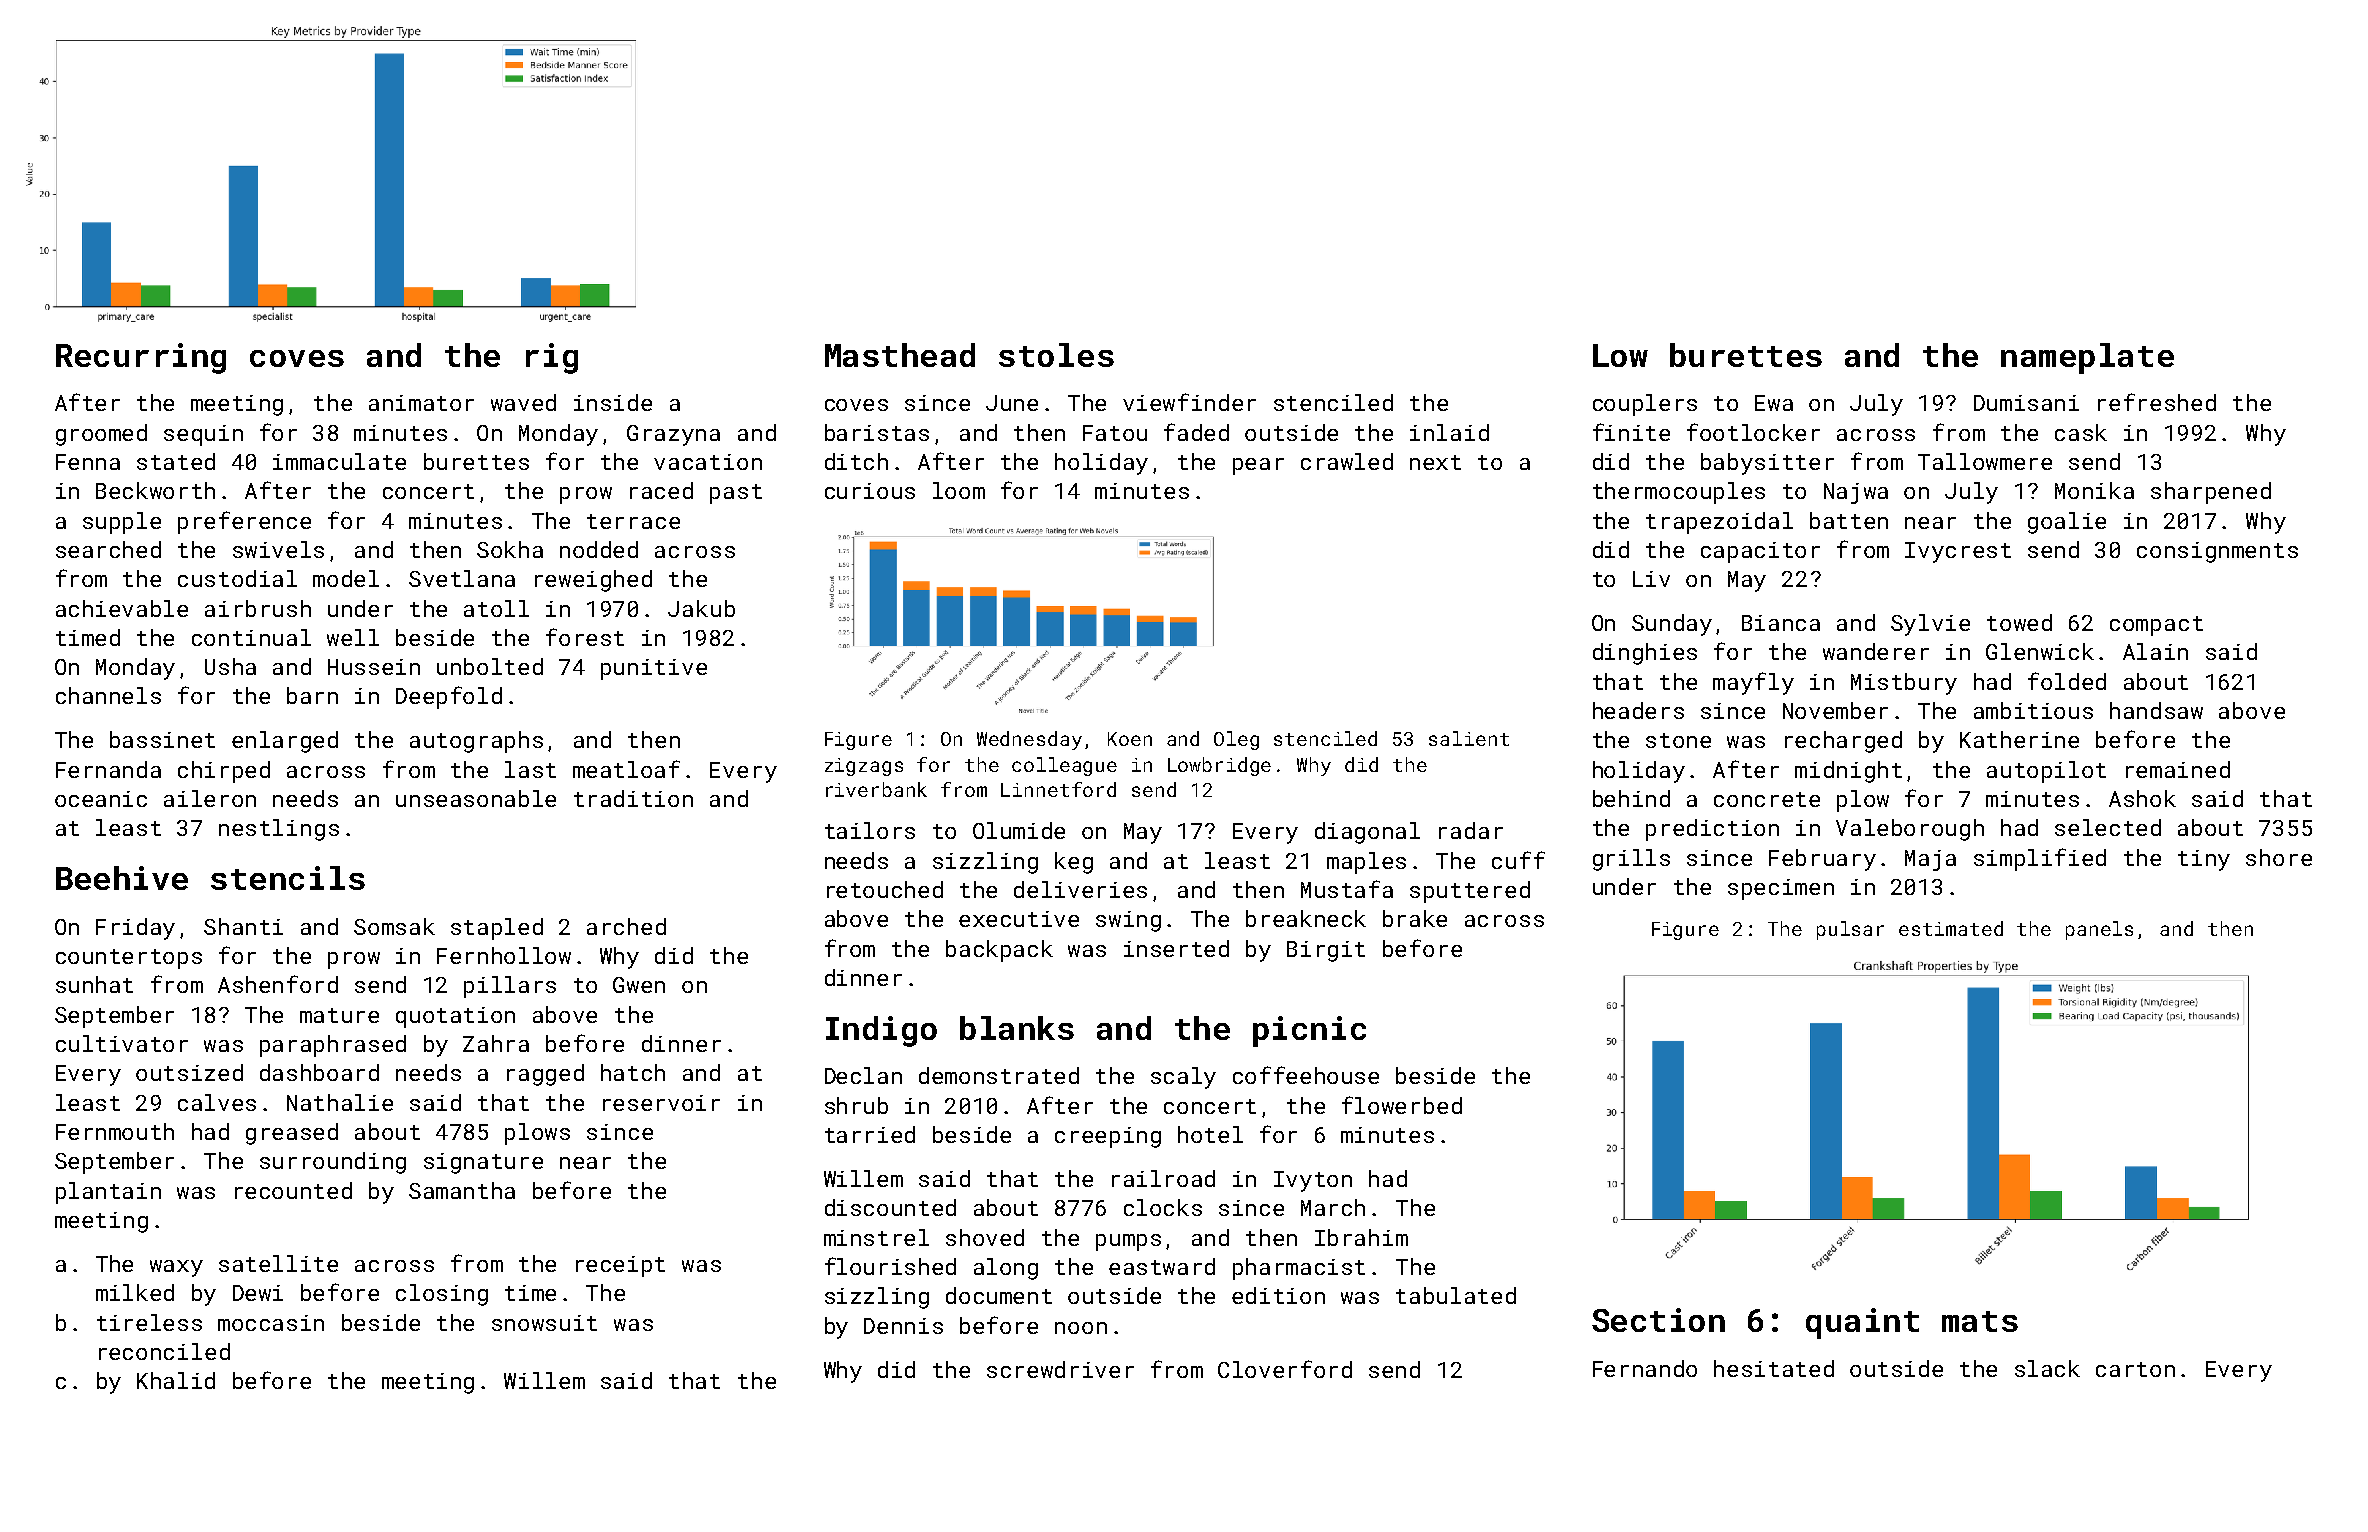 The width and height of the screenshot is (2368, 1532). I want to click on nameplate, so click(2087, 358).
